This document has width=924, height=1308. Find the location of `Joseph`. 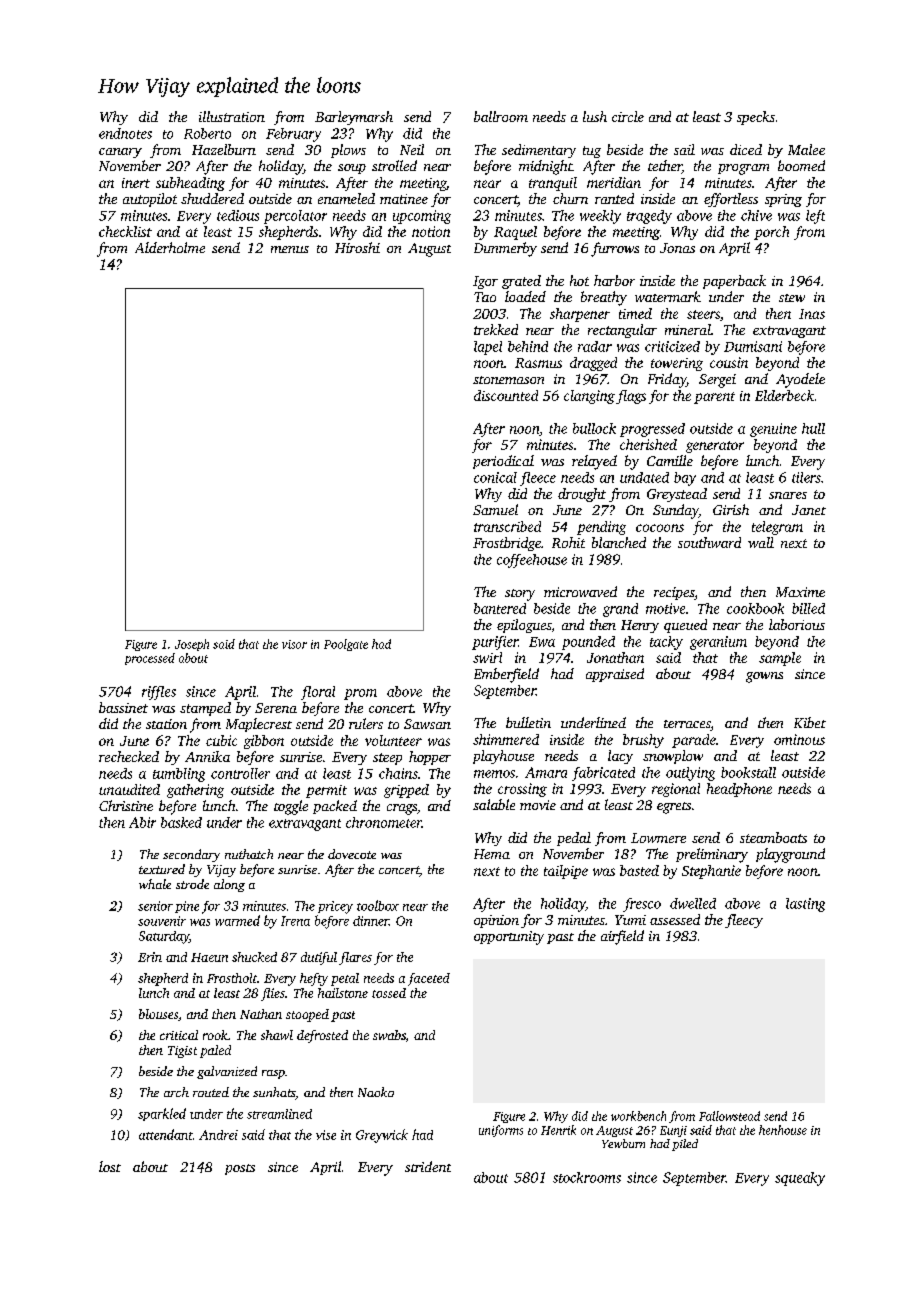

Joseph is located at coordinates (192, 645).
